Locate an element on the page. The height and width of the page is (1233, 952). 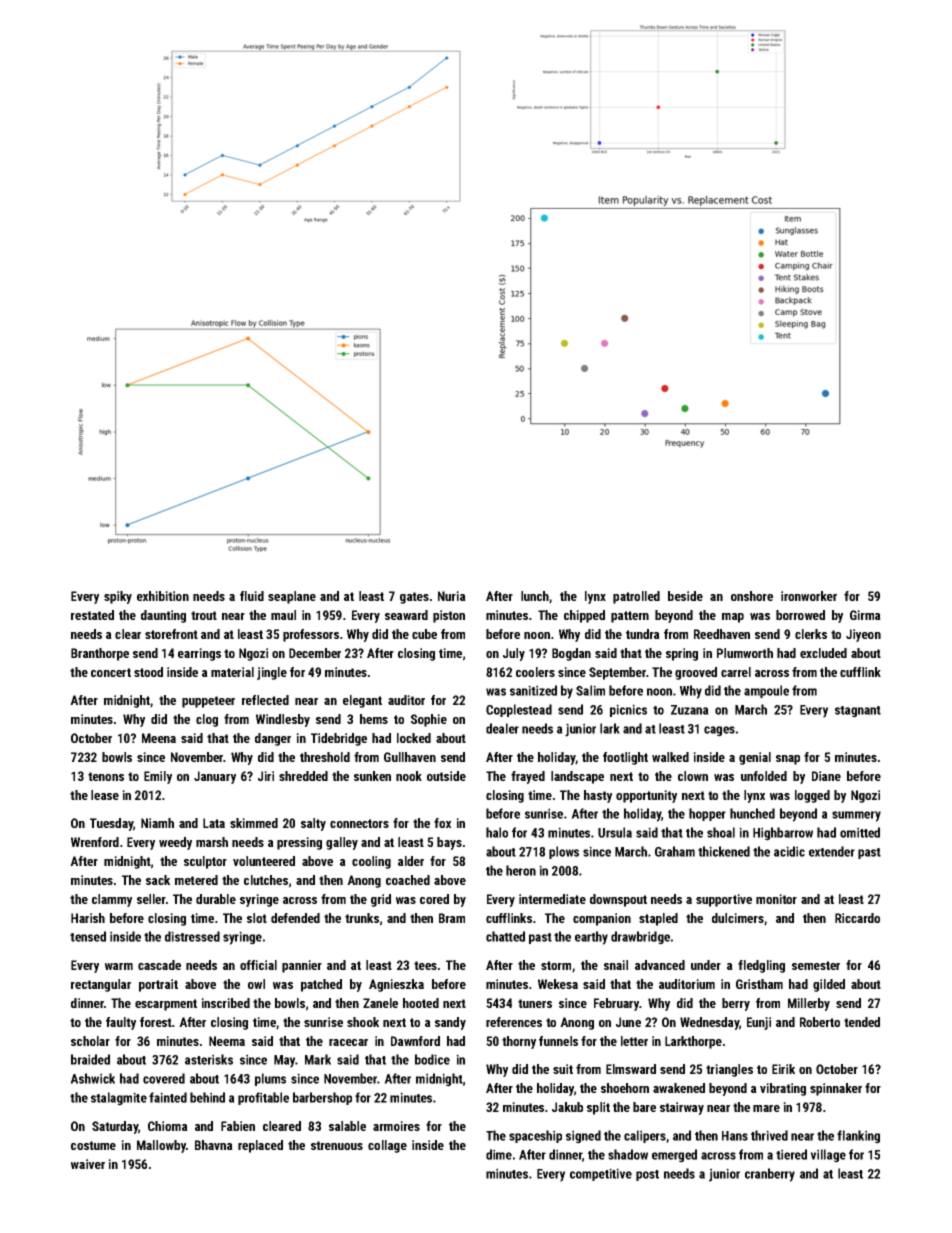
tensed is located at coordinates (88, 936).
